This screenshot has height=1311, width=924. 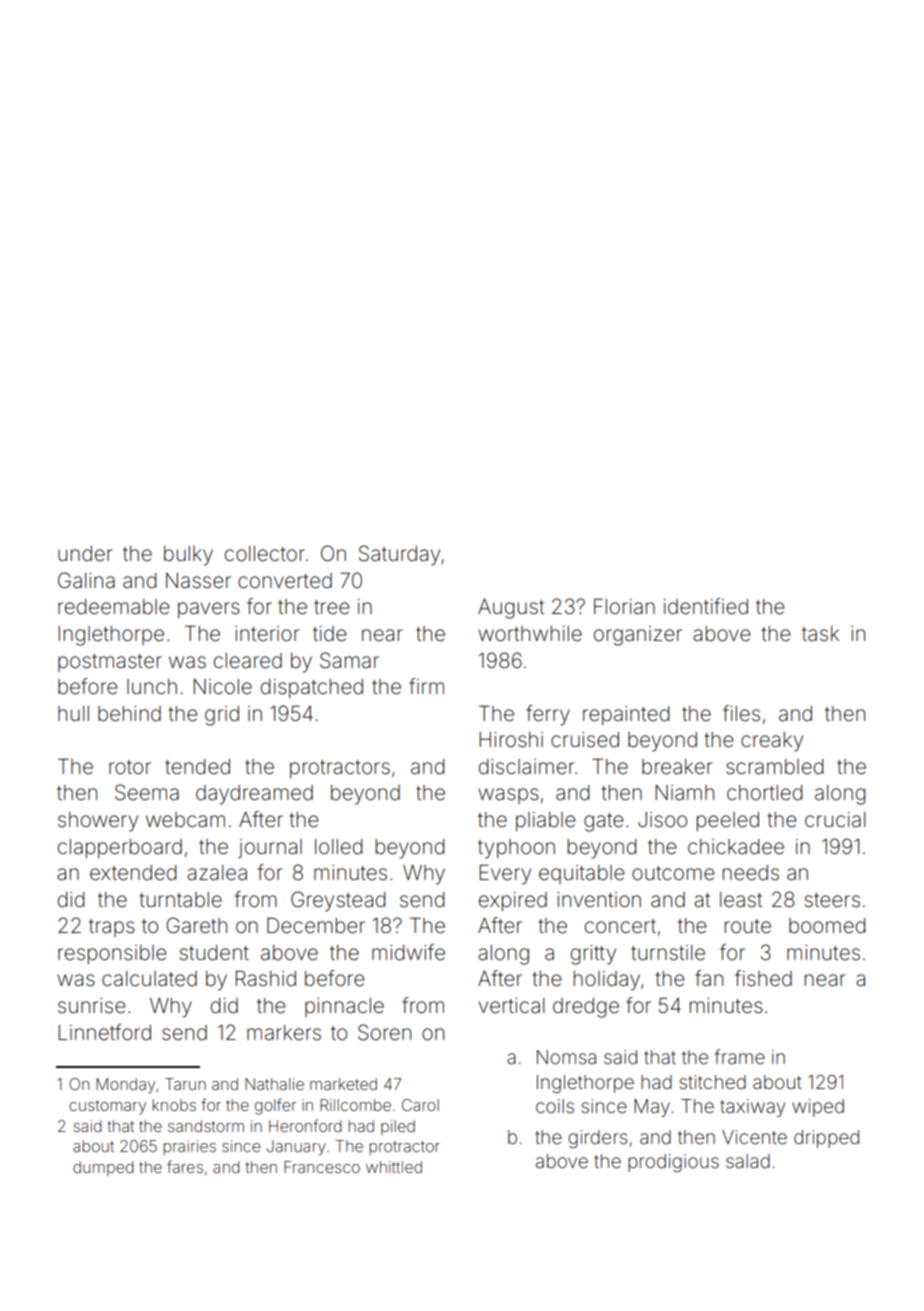 I want to click on files, so click(x=741, y=713).
